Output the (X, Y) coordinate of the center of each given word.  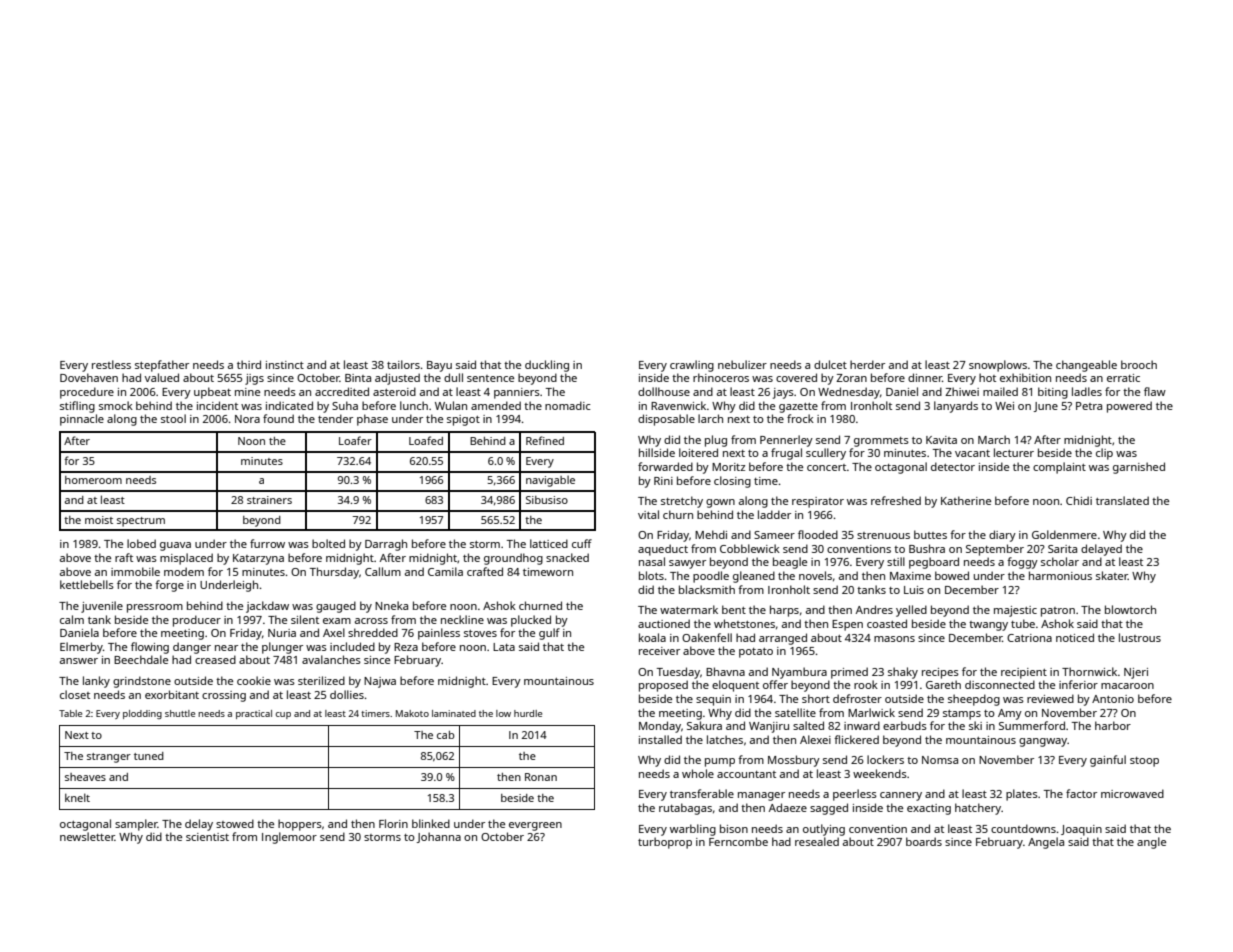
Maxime (910, 576)
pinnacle (82, 420)
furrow (267, 543)
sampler (136, 825)
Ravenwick (678, 405)
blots (651, 575)
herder (867, 364)
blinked (431, 823)
